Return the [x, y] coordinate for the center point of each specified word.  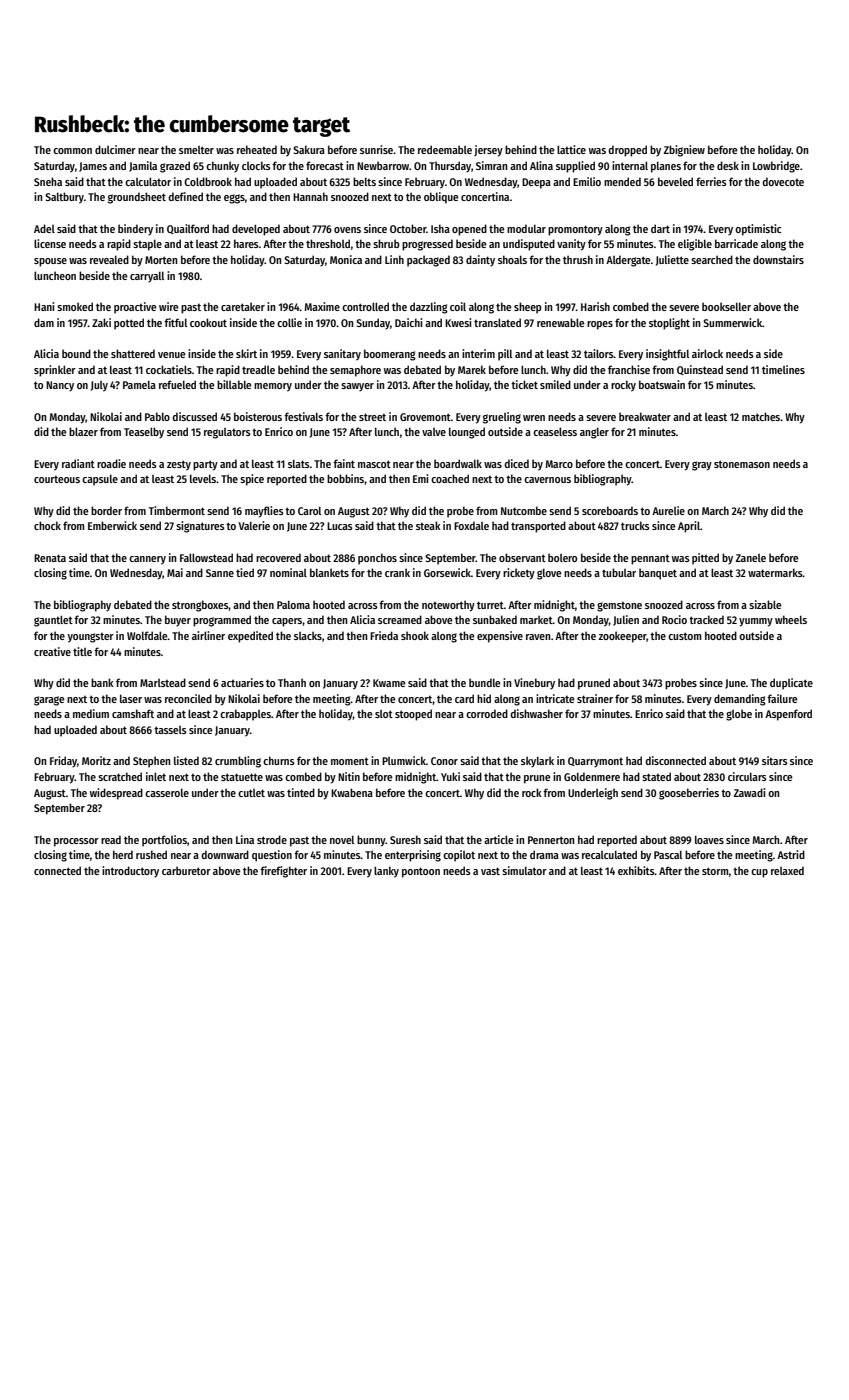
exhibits [636, 870]
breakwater [645, 416]
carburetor [186, 870]
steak [428, 525]
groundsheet [137, 198]
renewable [561, 322]
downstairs [778, 259]
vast [490, 871]
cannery [147, 560]
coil [458, 306]
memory [273, 387]
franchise [629, 369]
